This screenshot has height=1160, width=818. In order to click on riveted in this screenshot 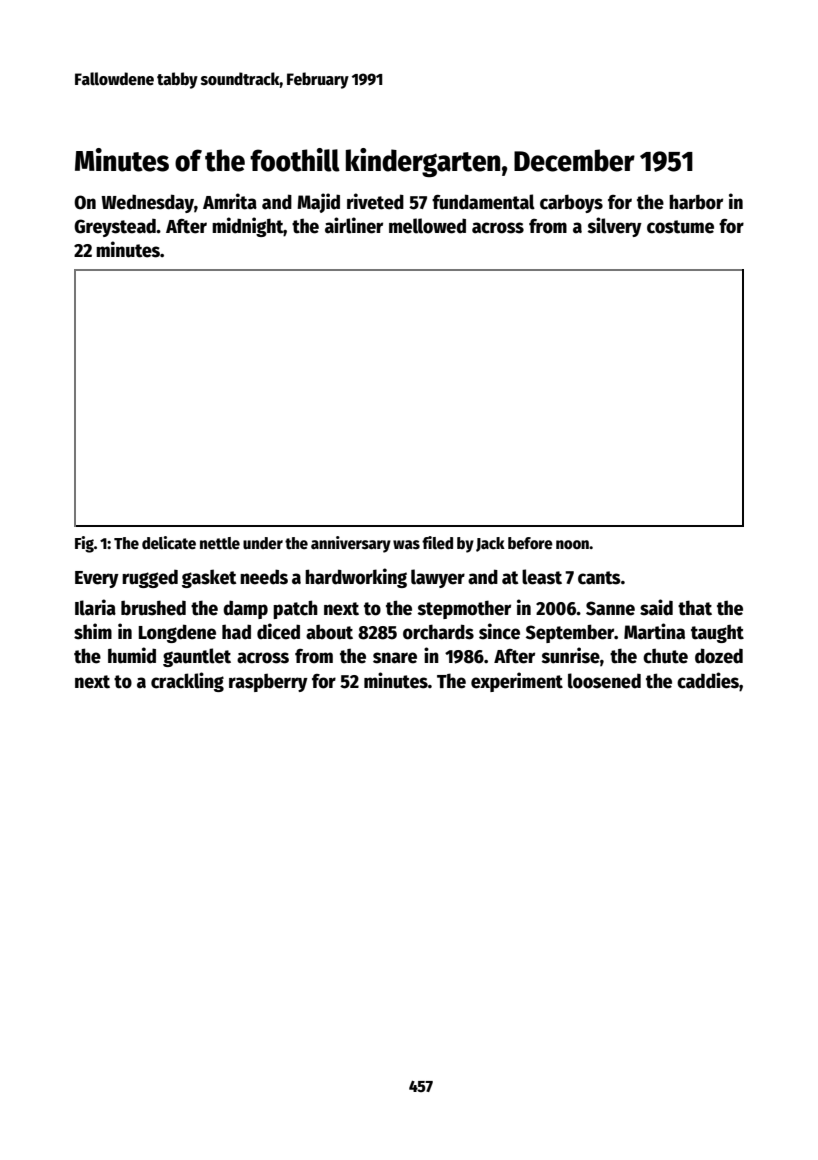, I will do `click(375, 201)`.
